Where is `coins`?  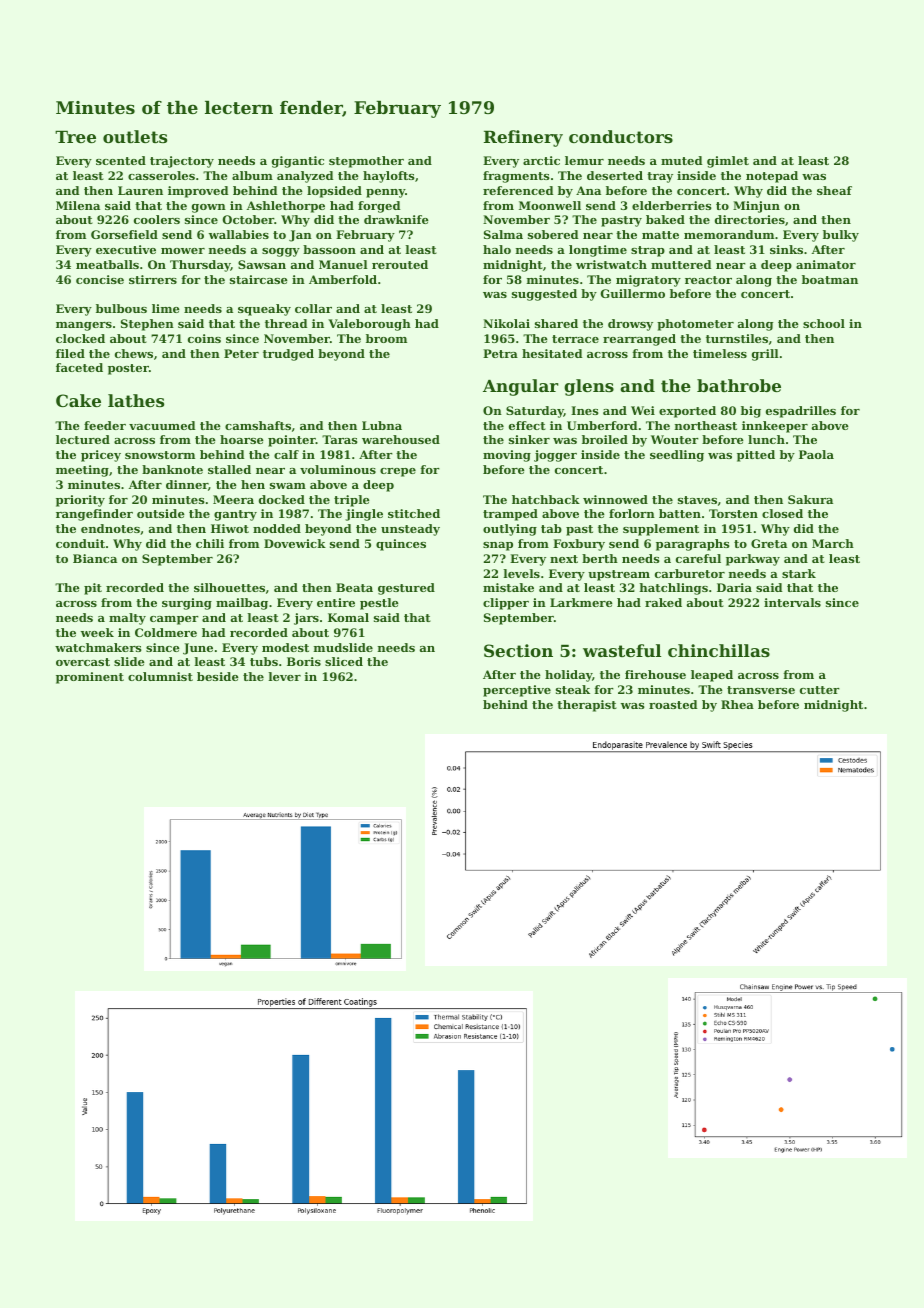
coins is located at coordinates (204, 338).
